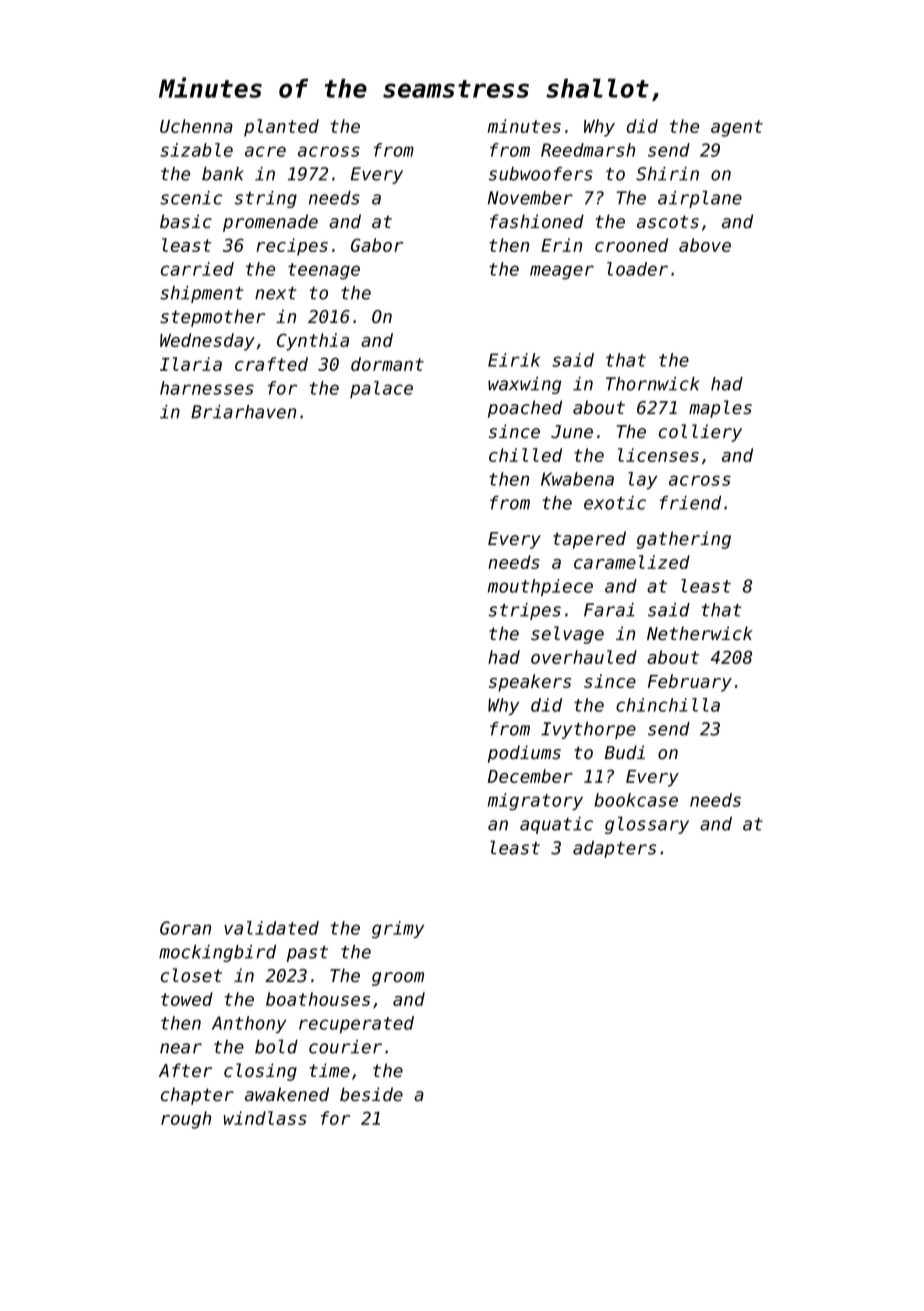 This document has height=1311, width=924. I want to click on November, so click(530, 198).
